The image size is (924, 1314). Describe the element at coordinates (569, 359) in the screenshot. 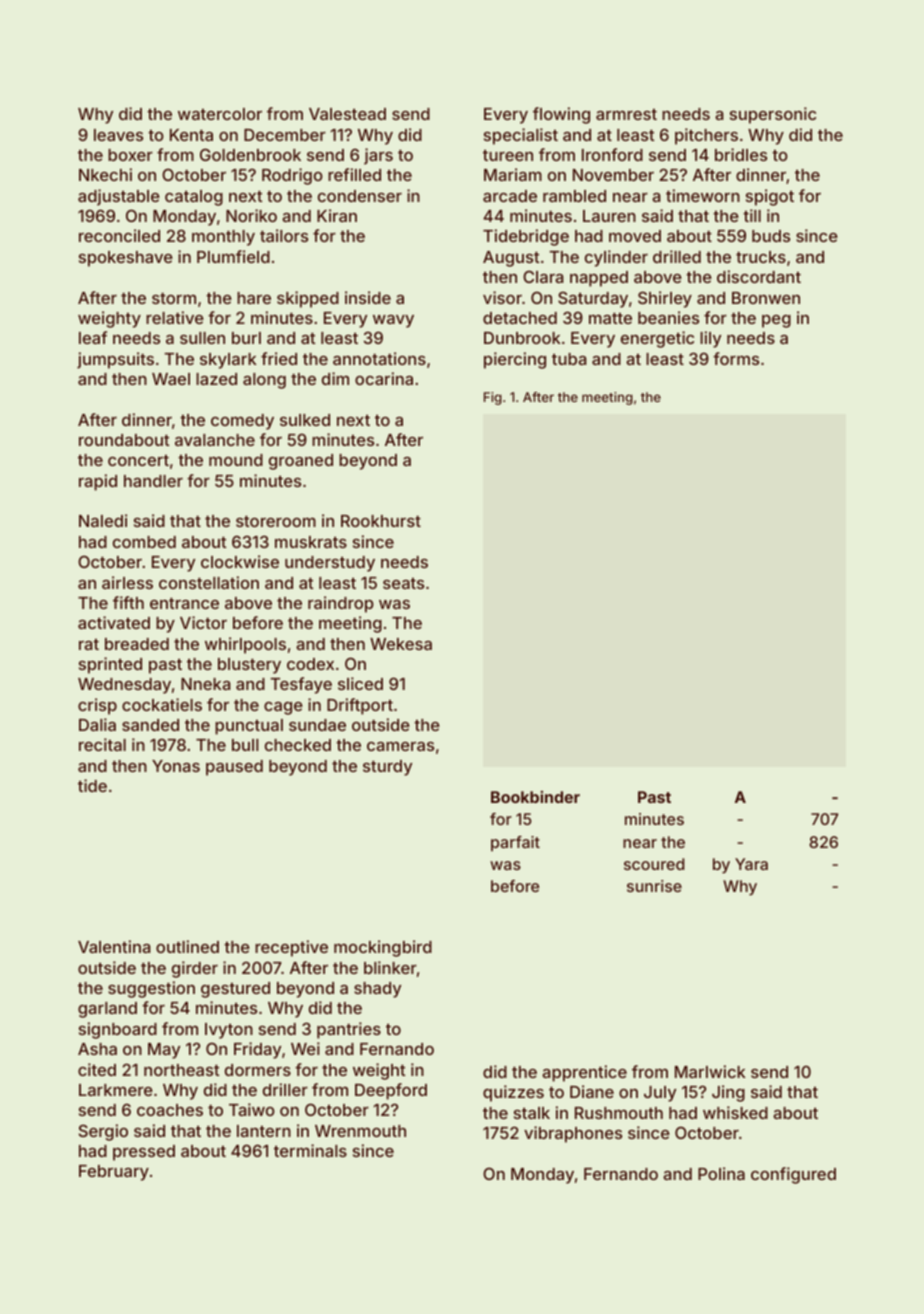

I see `tuba` at that location.
